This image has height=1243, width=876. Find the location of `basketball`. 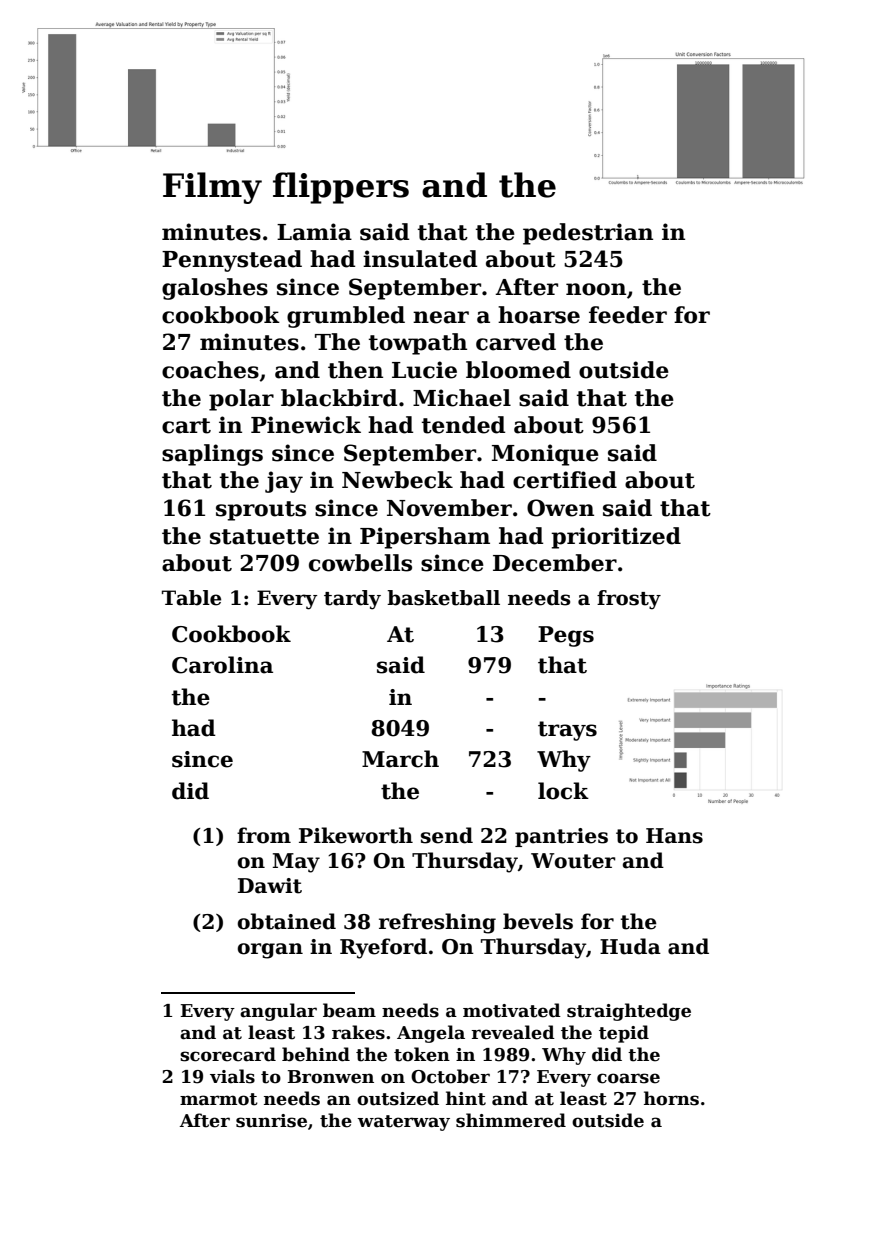

basketball is located at coordinates (443, 598).
